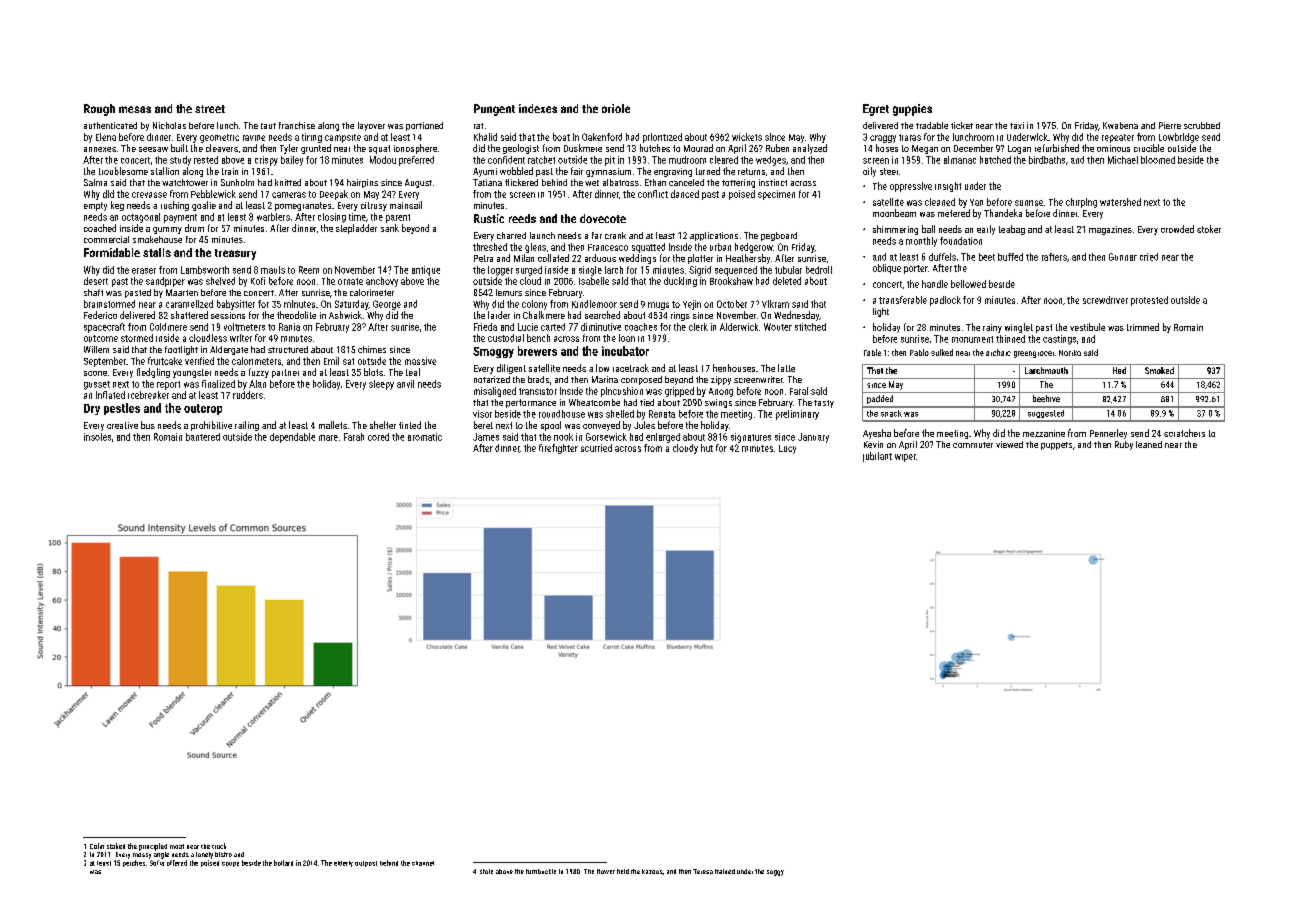 The image size is (1308, 924). Describe the element at coordinates (708, 171) in the document. I see `turned` at that location.
